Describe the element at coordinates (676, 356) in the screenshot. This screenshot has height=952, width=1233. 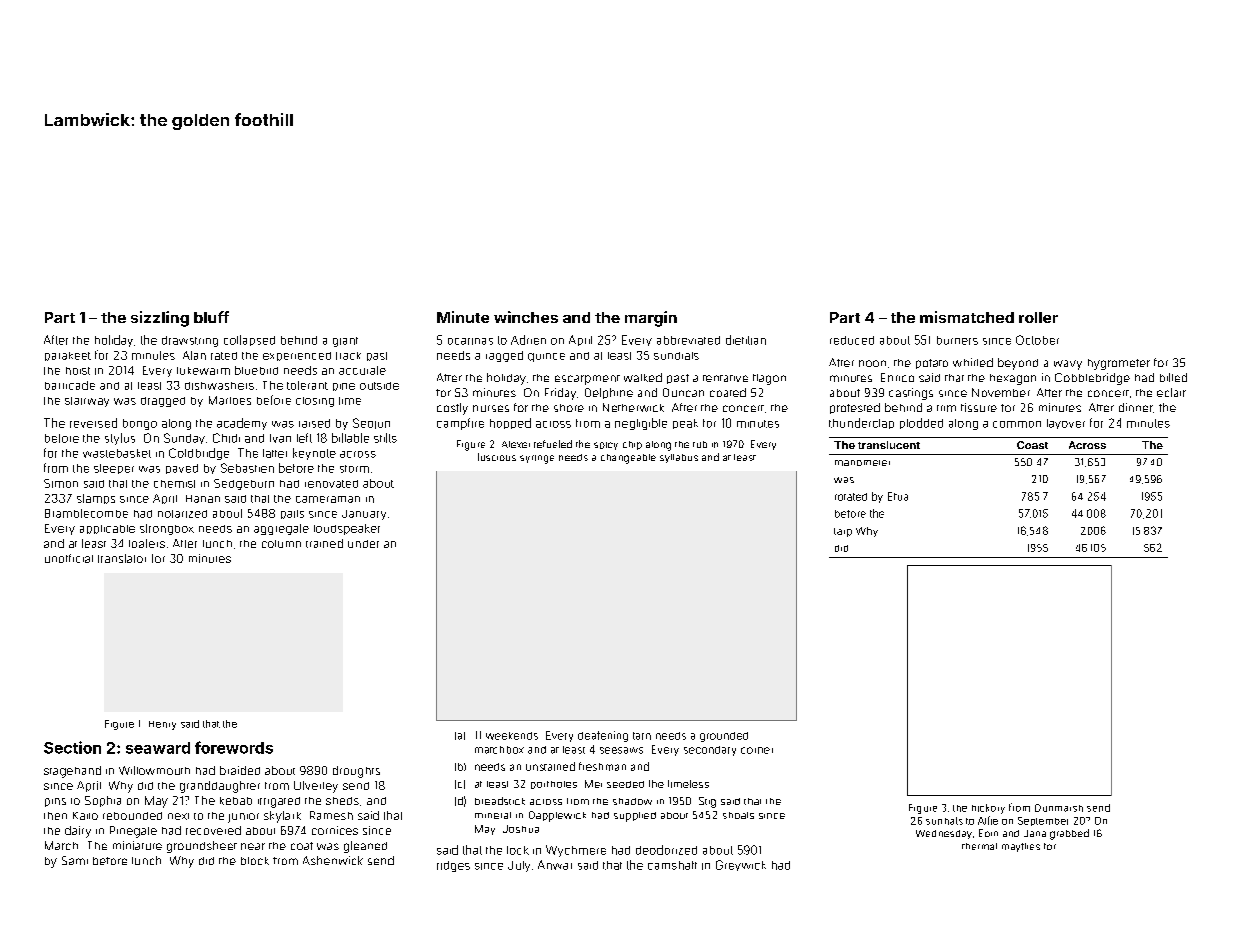
I see `sundials` at that location.
